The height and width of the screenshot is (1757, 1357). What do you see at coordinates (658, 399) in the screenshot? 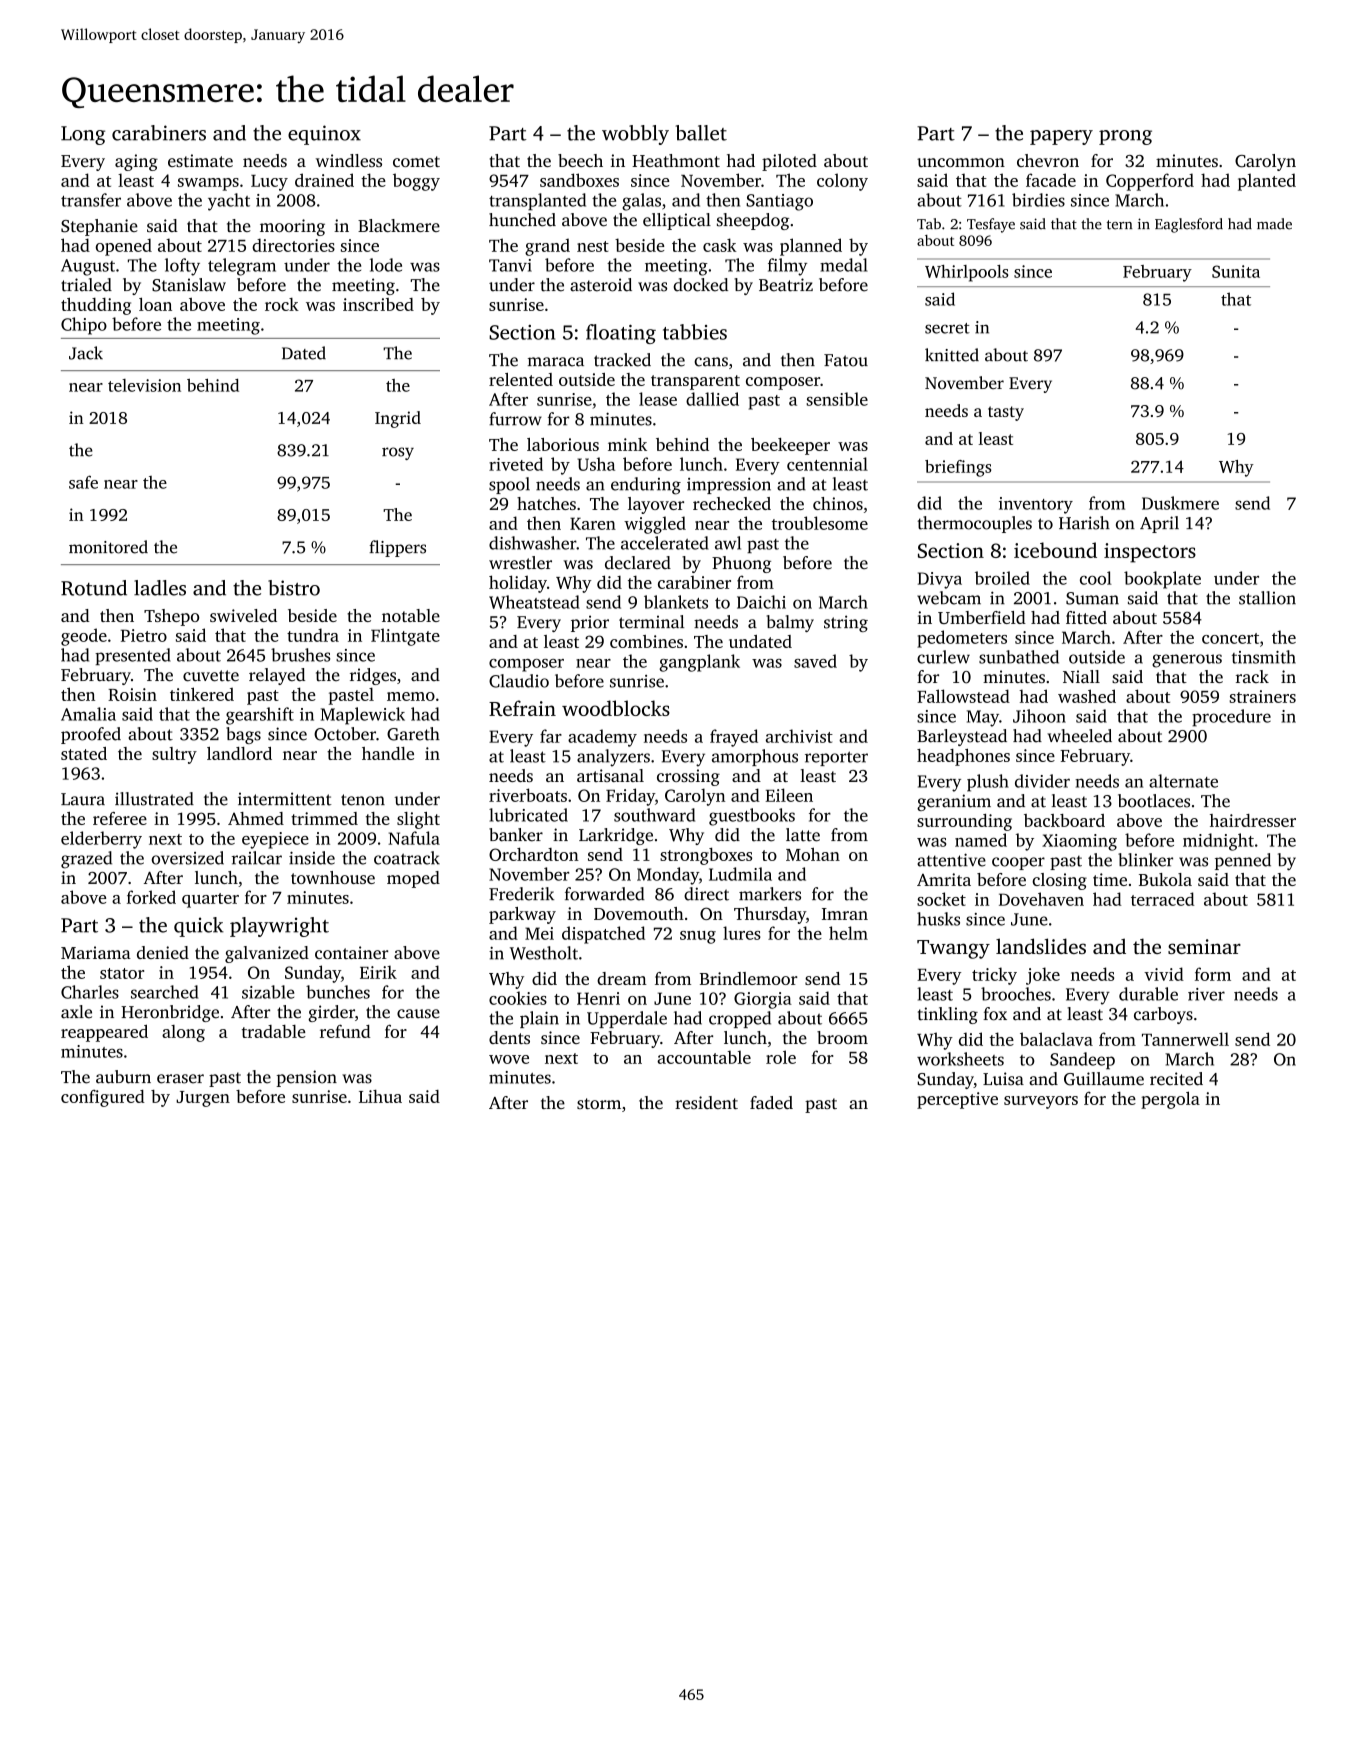
I see `lease` at bounding box center [658, 399].
